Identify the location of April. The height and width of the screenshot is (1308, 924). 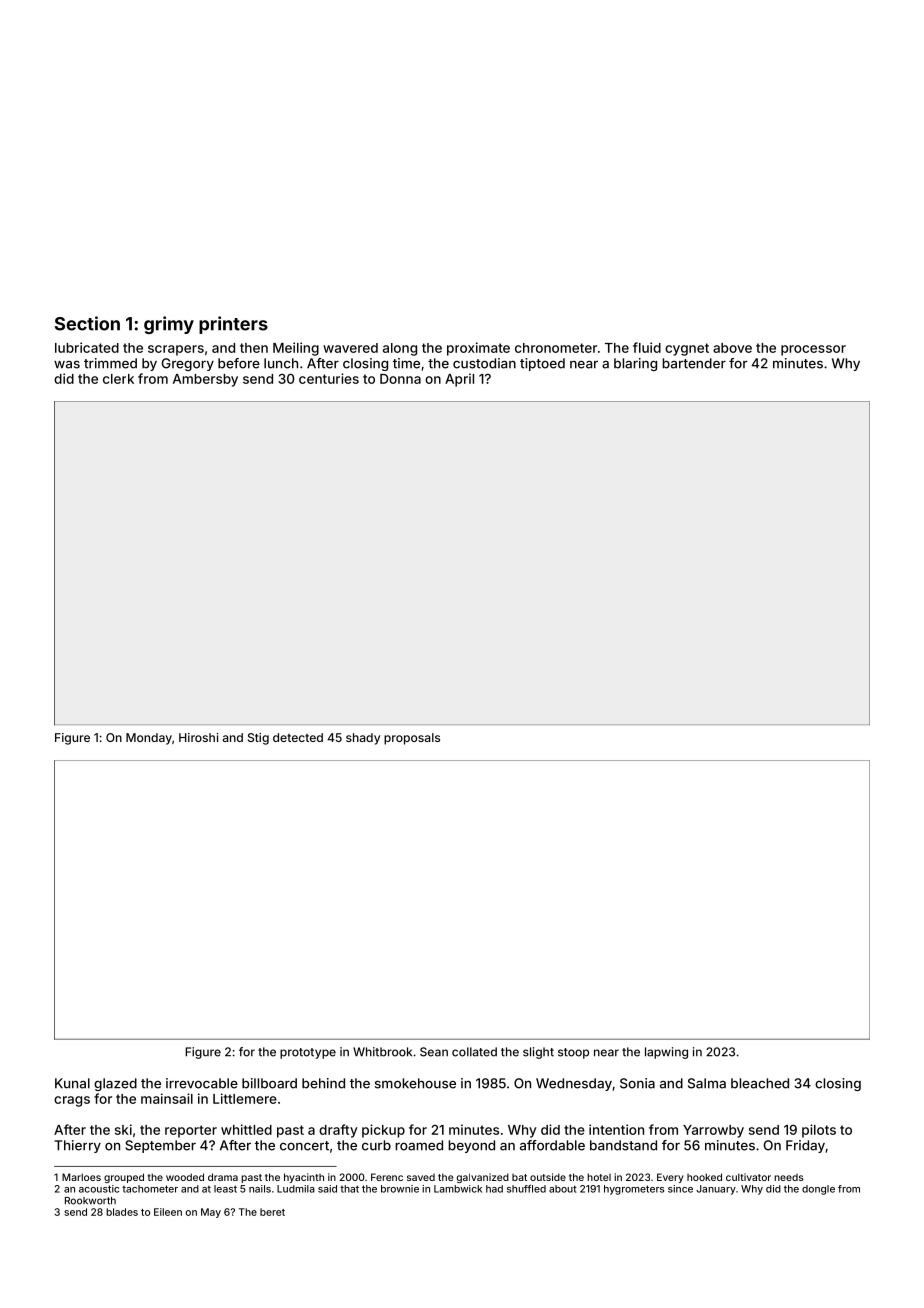
(459, 380).
